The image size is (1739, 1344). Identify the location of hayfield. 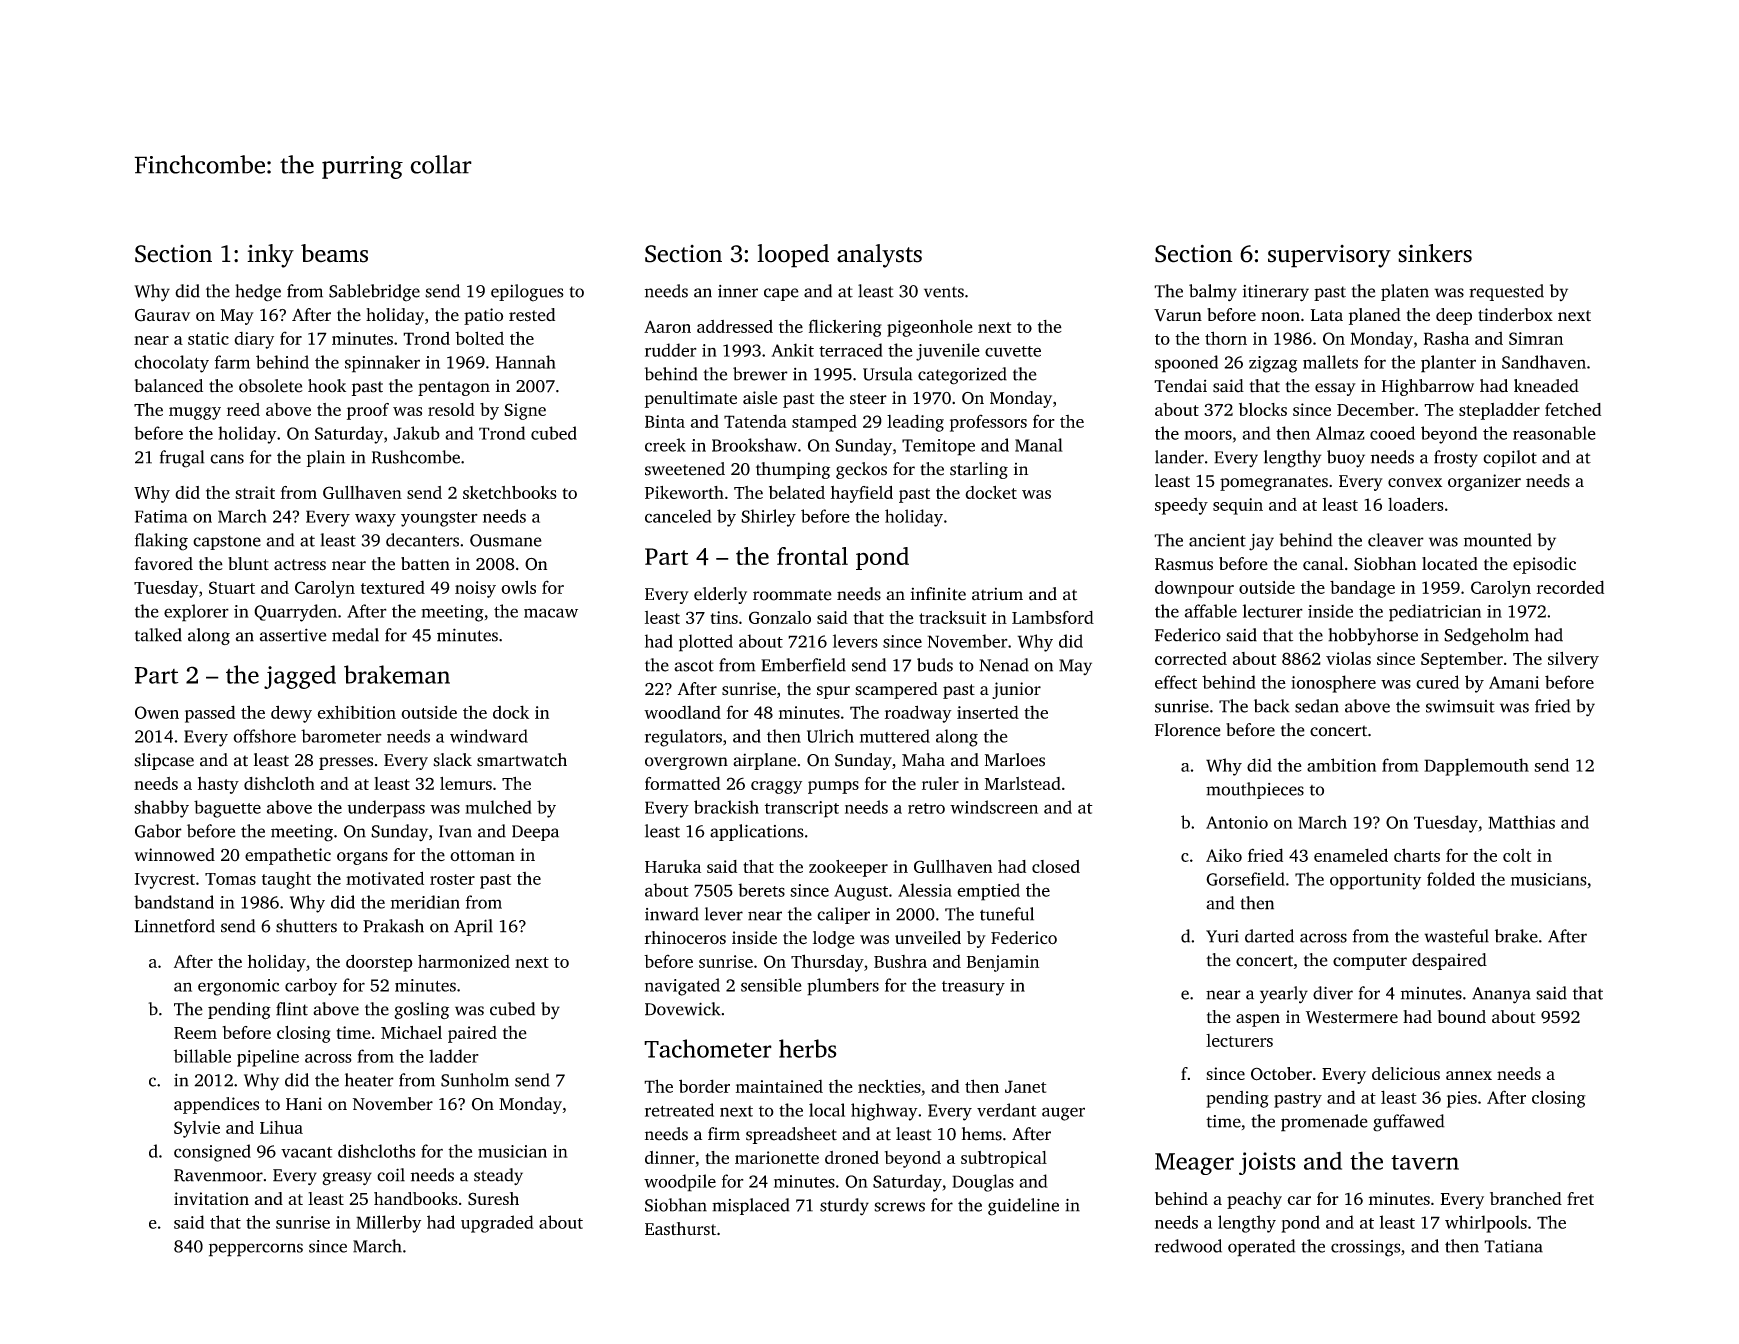
(862, 494).
